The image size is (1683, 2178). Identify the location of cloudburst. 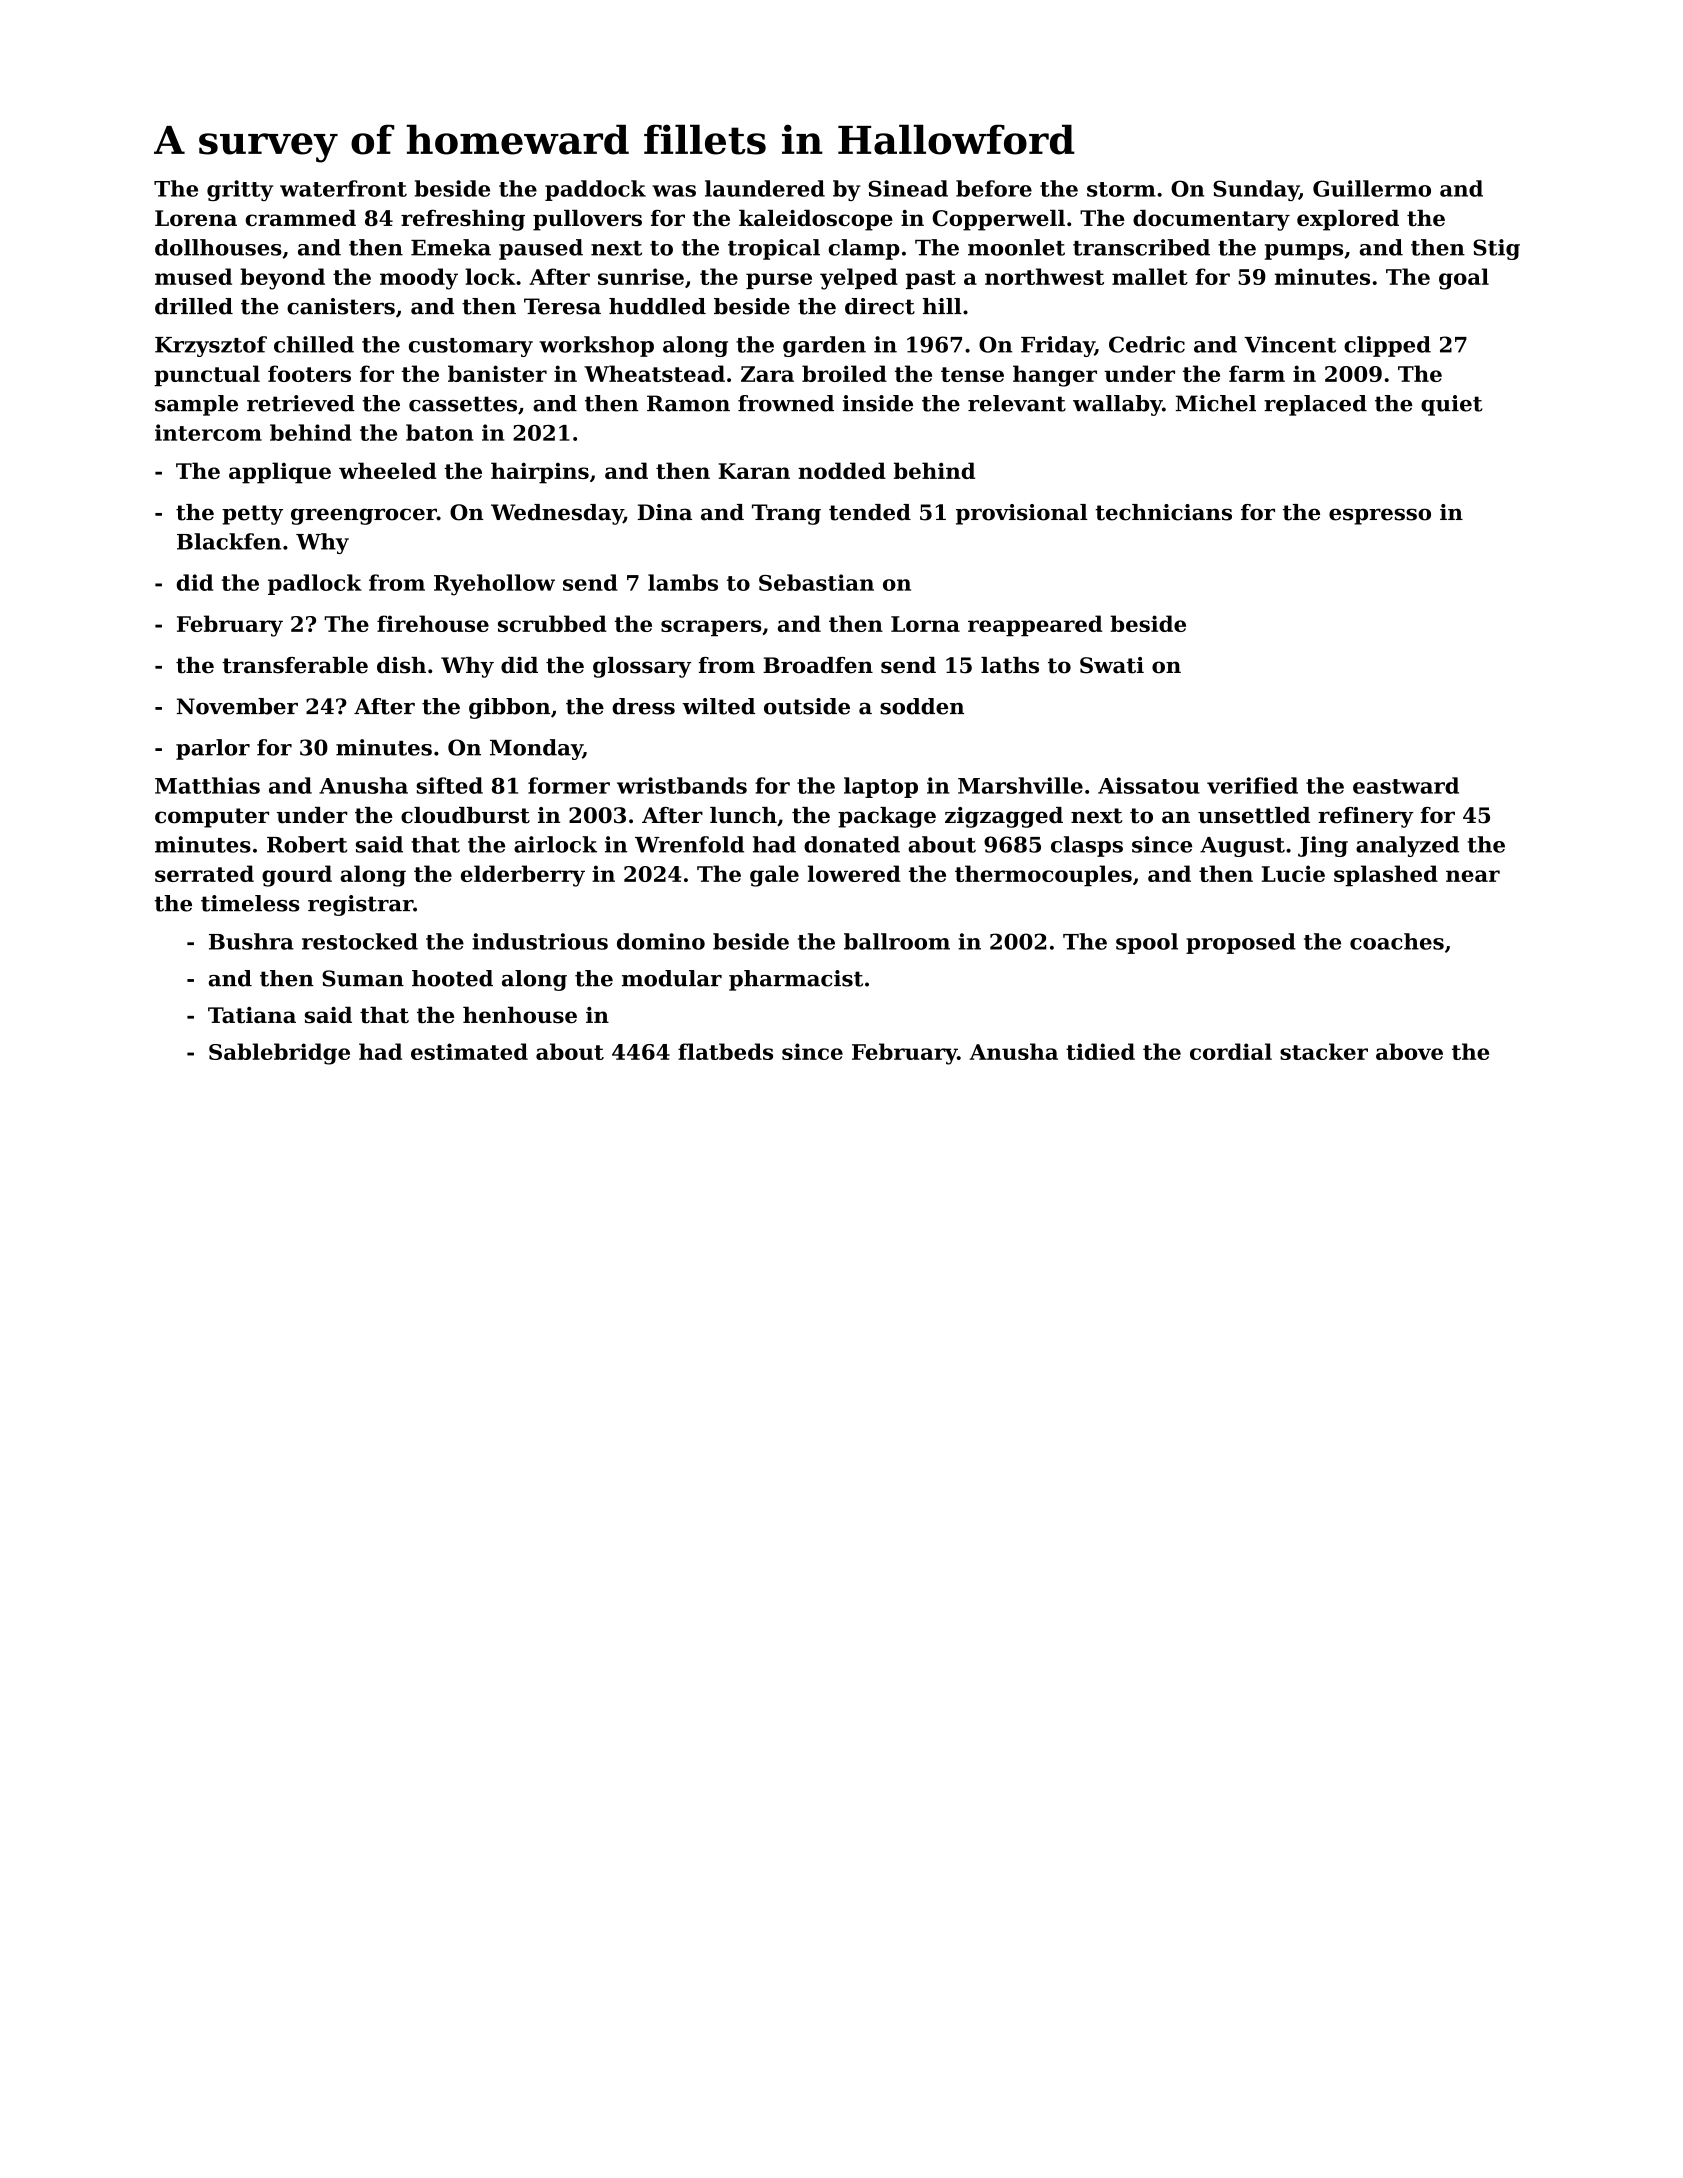
(465, 815).
